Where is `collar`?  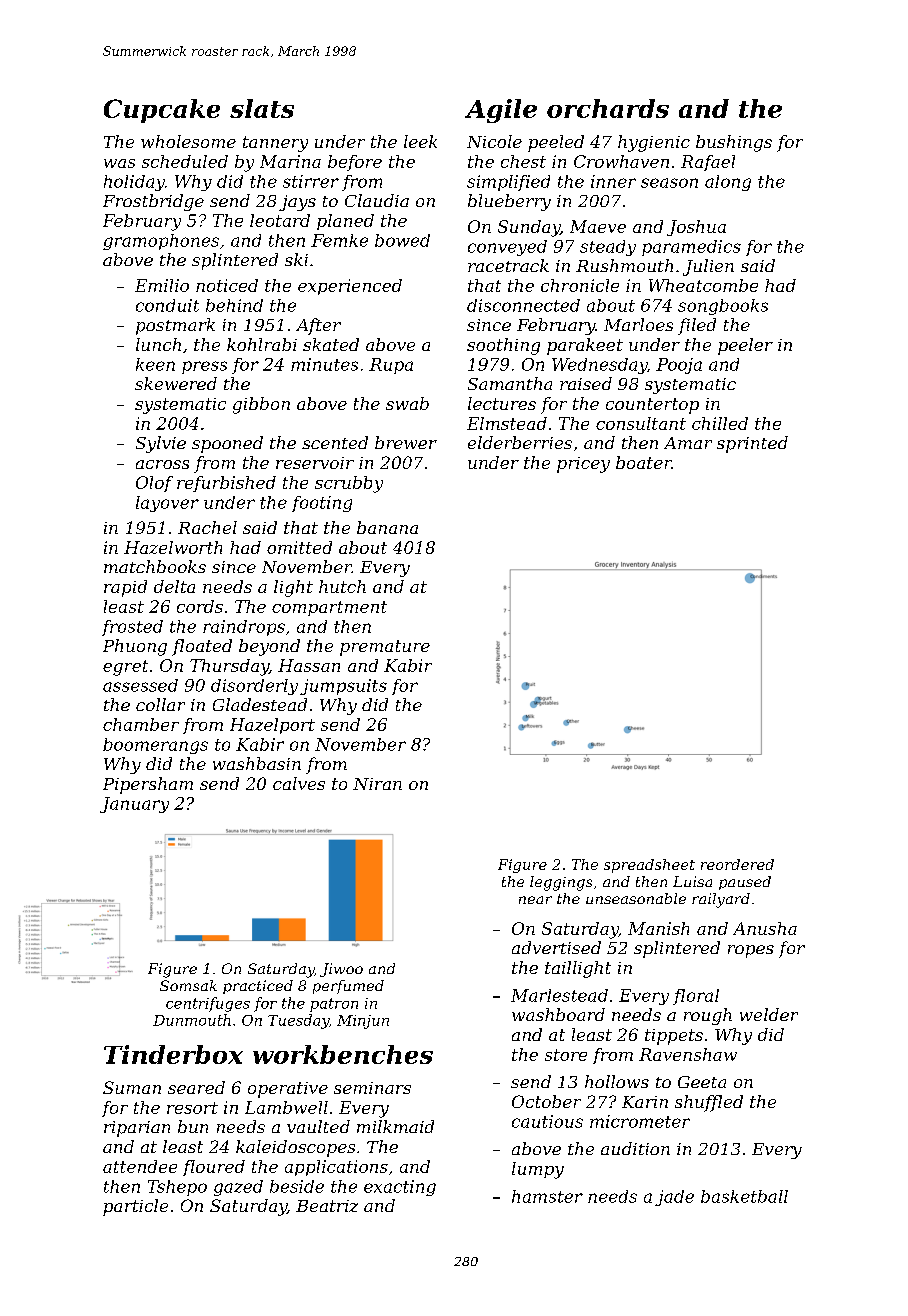 collar is located at coordinates (160, 704).
